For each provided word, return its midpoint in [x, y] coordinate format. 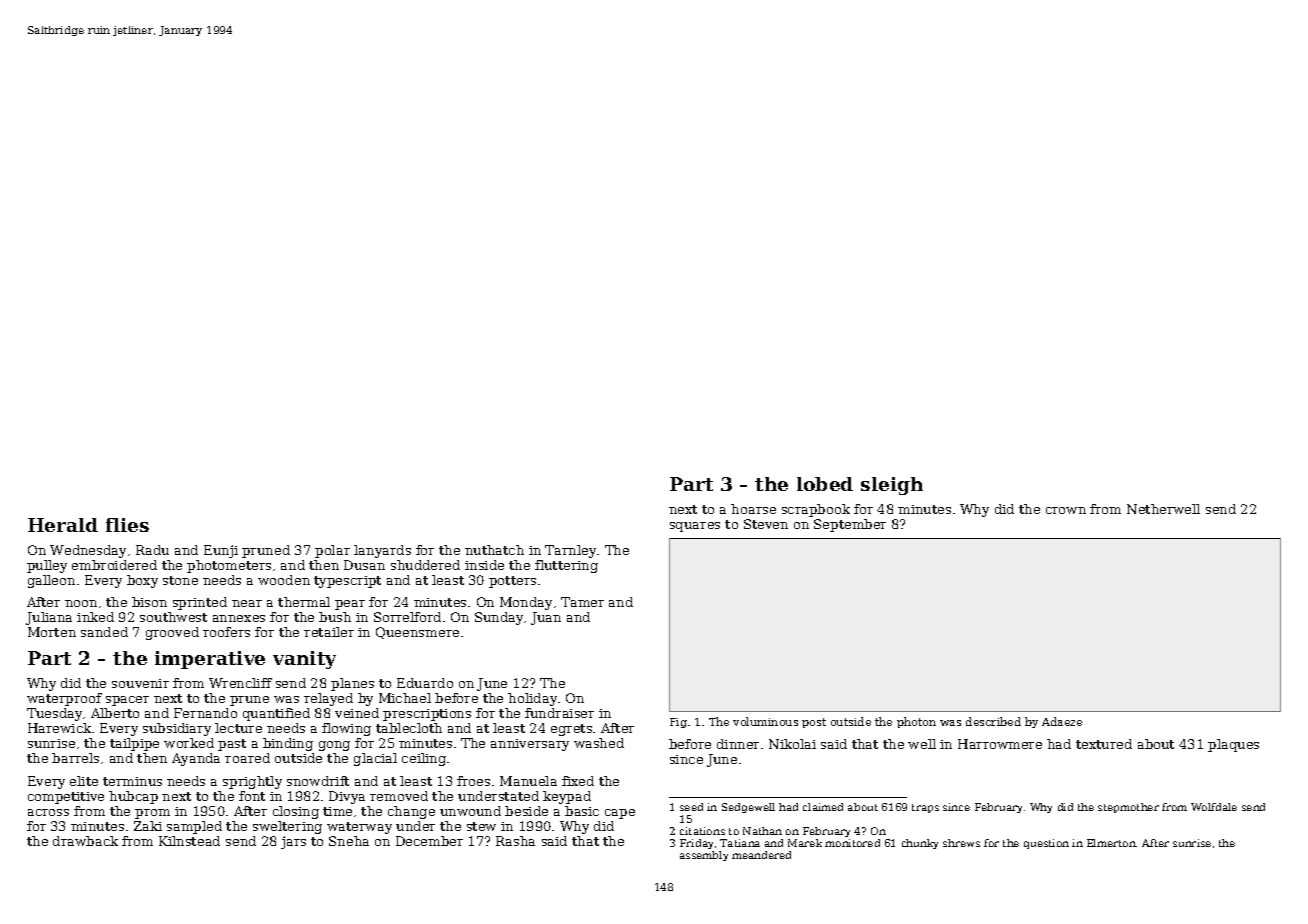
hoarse [753, 509]
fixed [578, 781]
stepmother [1128, 808]
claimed [823, 807]
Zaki [148, 826]
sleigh [892, 486]
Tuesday [54, 714]
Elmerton [1111, 843]
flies [127, 525]
